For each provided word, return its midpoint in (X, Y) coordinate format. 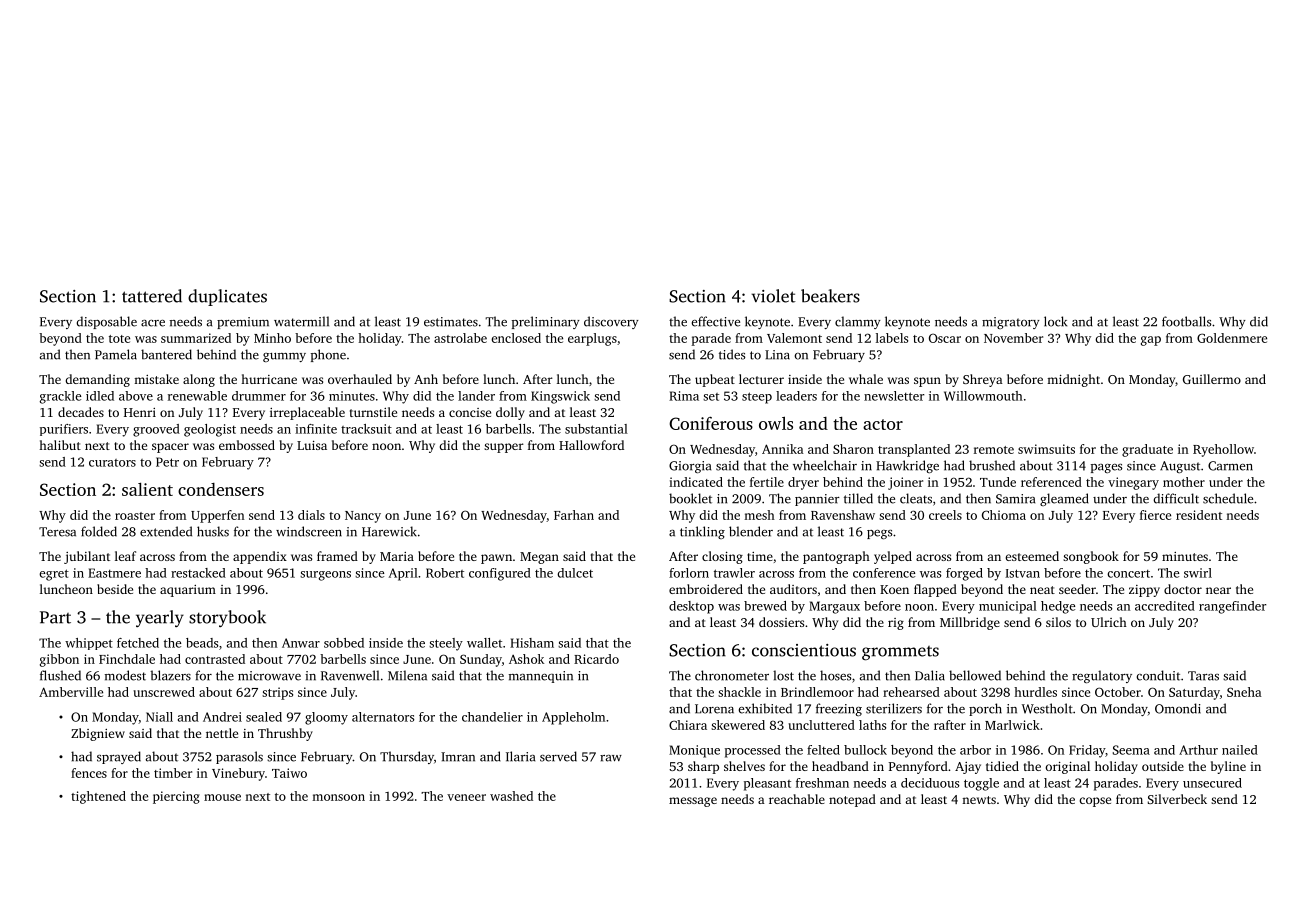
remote (994, 450)
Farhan (574, 515)
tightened (98, 797)
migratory (1011, 323)
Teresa (57, 532)
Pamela (116, 354)
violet (773, 296)
